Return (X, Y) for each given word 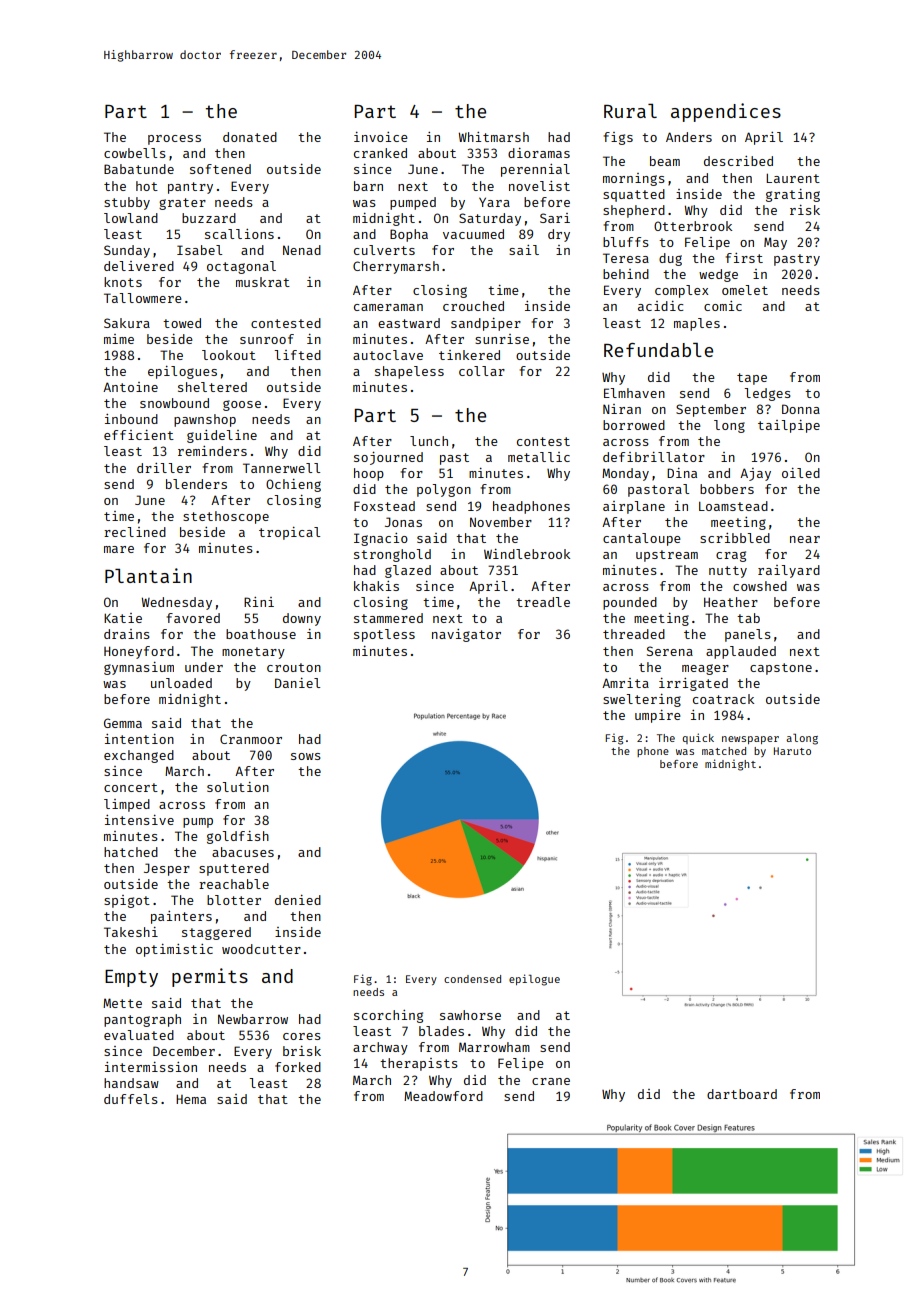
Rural (630, 111)
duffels (131, 1099)
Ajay (755, 474)
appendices (726, 112)
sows (306, 756)
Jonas (403, 522)
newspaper (750, 740)
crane (551, 1081)
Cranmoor (251, 739)
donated (250, 137)
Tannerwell (281, 468)
